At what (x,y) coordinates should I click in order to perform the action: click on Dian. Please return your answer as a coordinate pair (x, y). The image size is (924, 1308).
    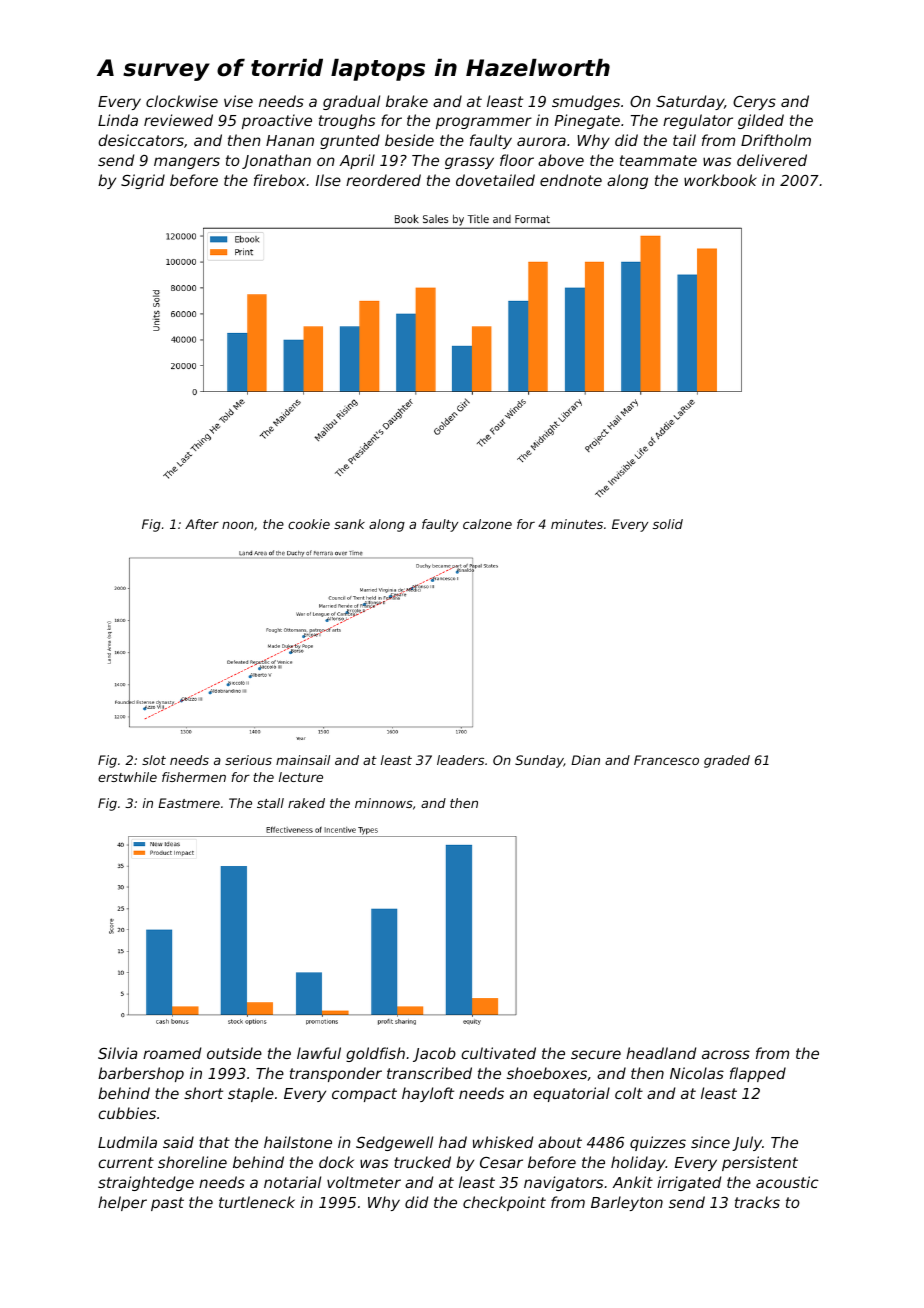
    Looking at the image, I should click on (585, 760).
